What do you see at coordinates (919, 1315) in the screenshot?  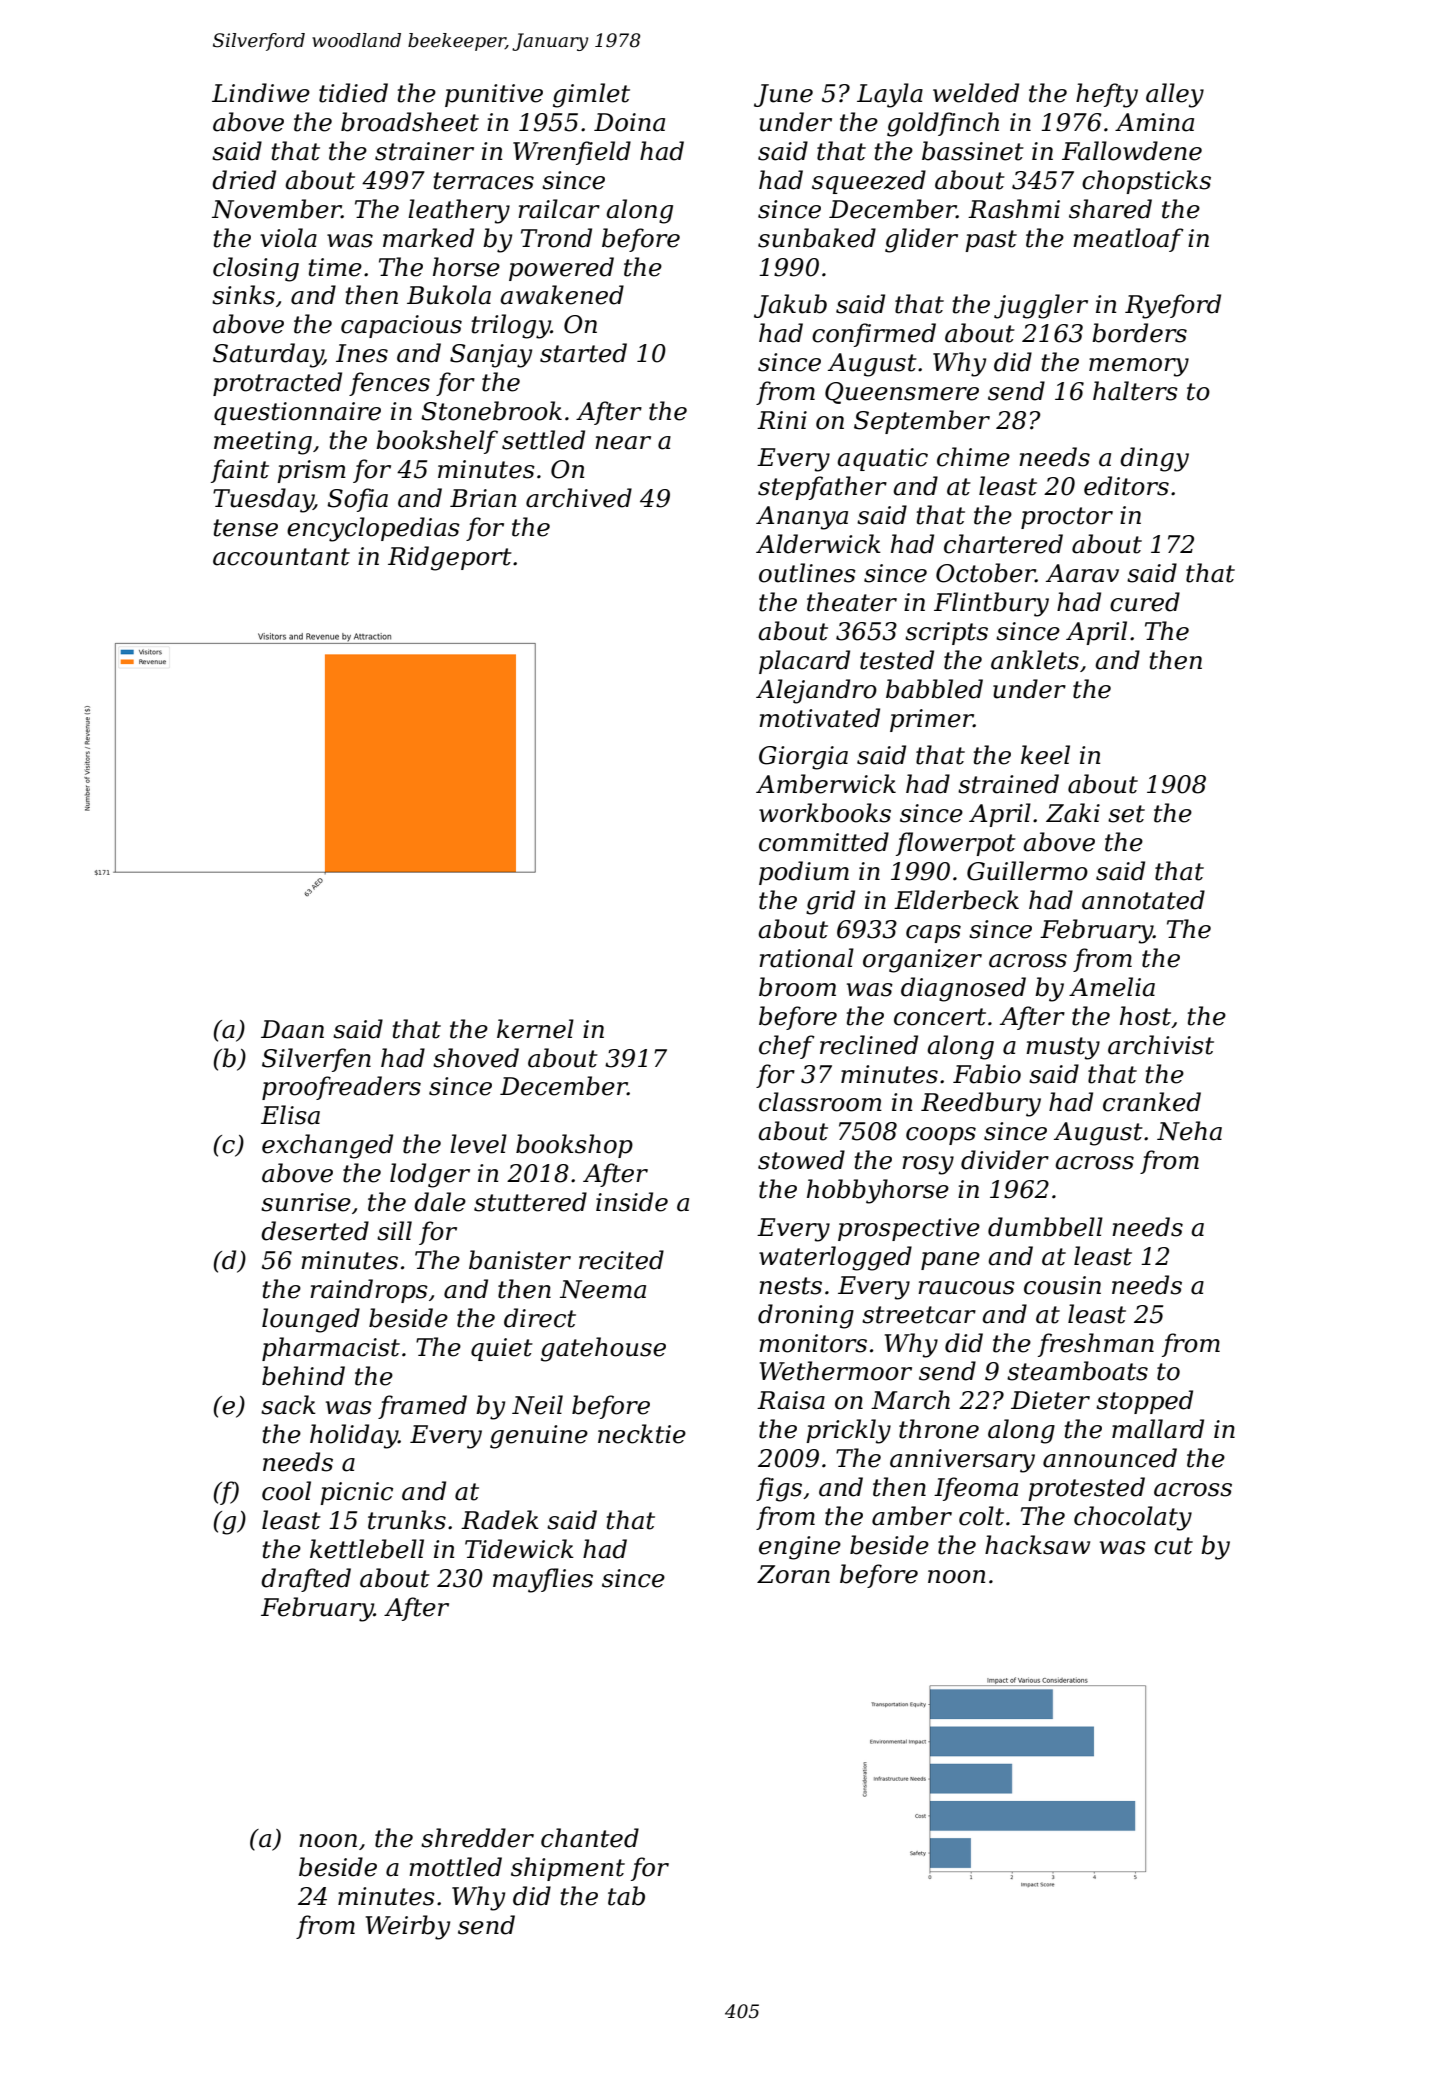 I see `streetcar` at bounding box center [919, 1315].
